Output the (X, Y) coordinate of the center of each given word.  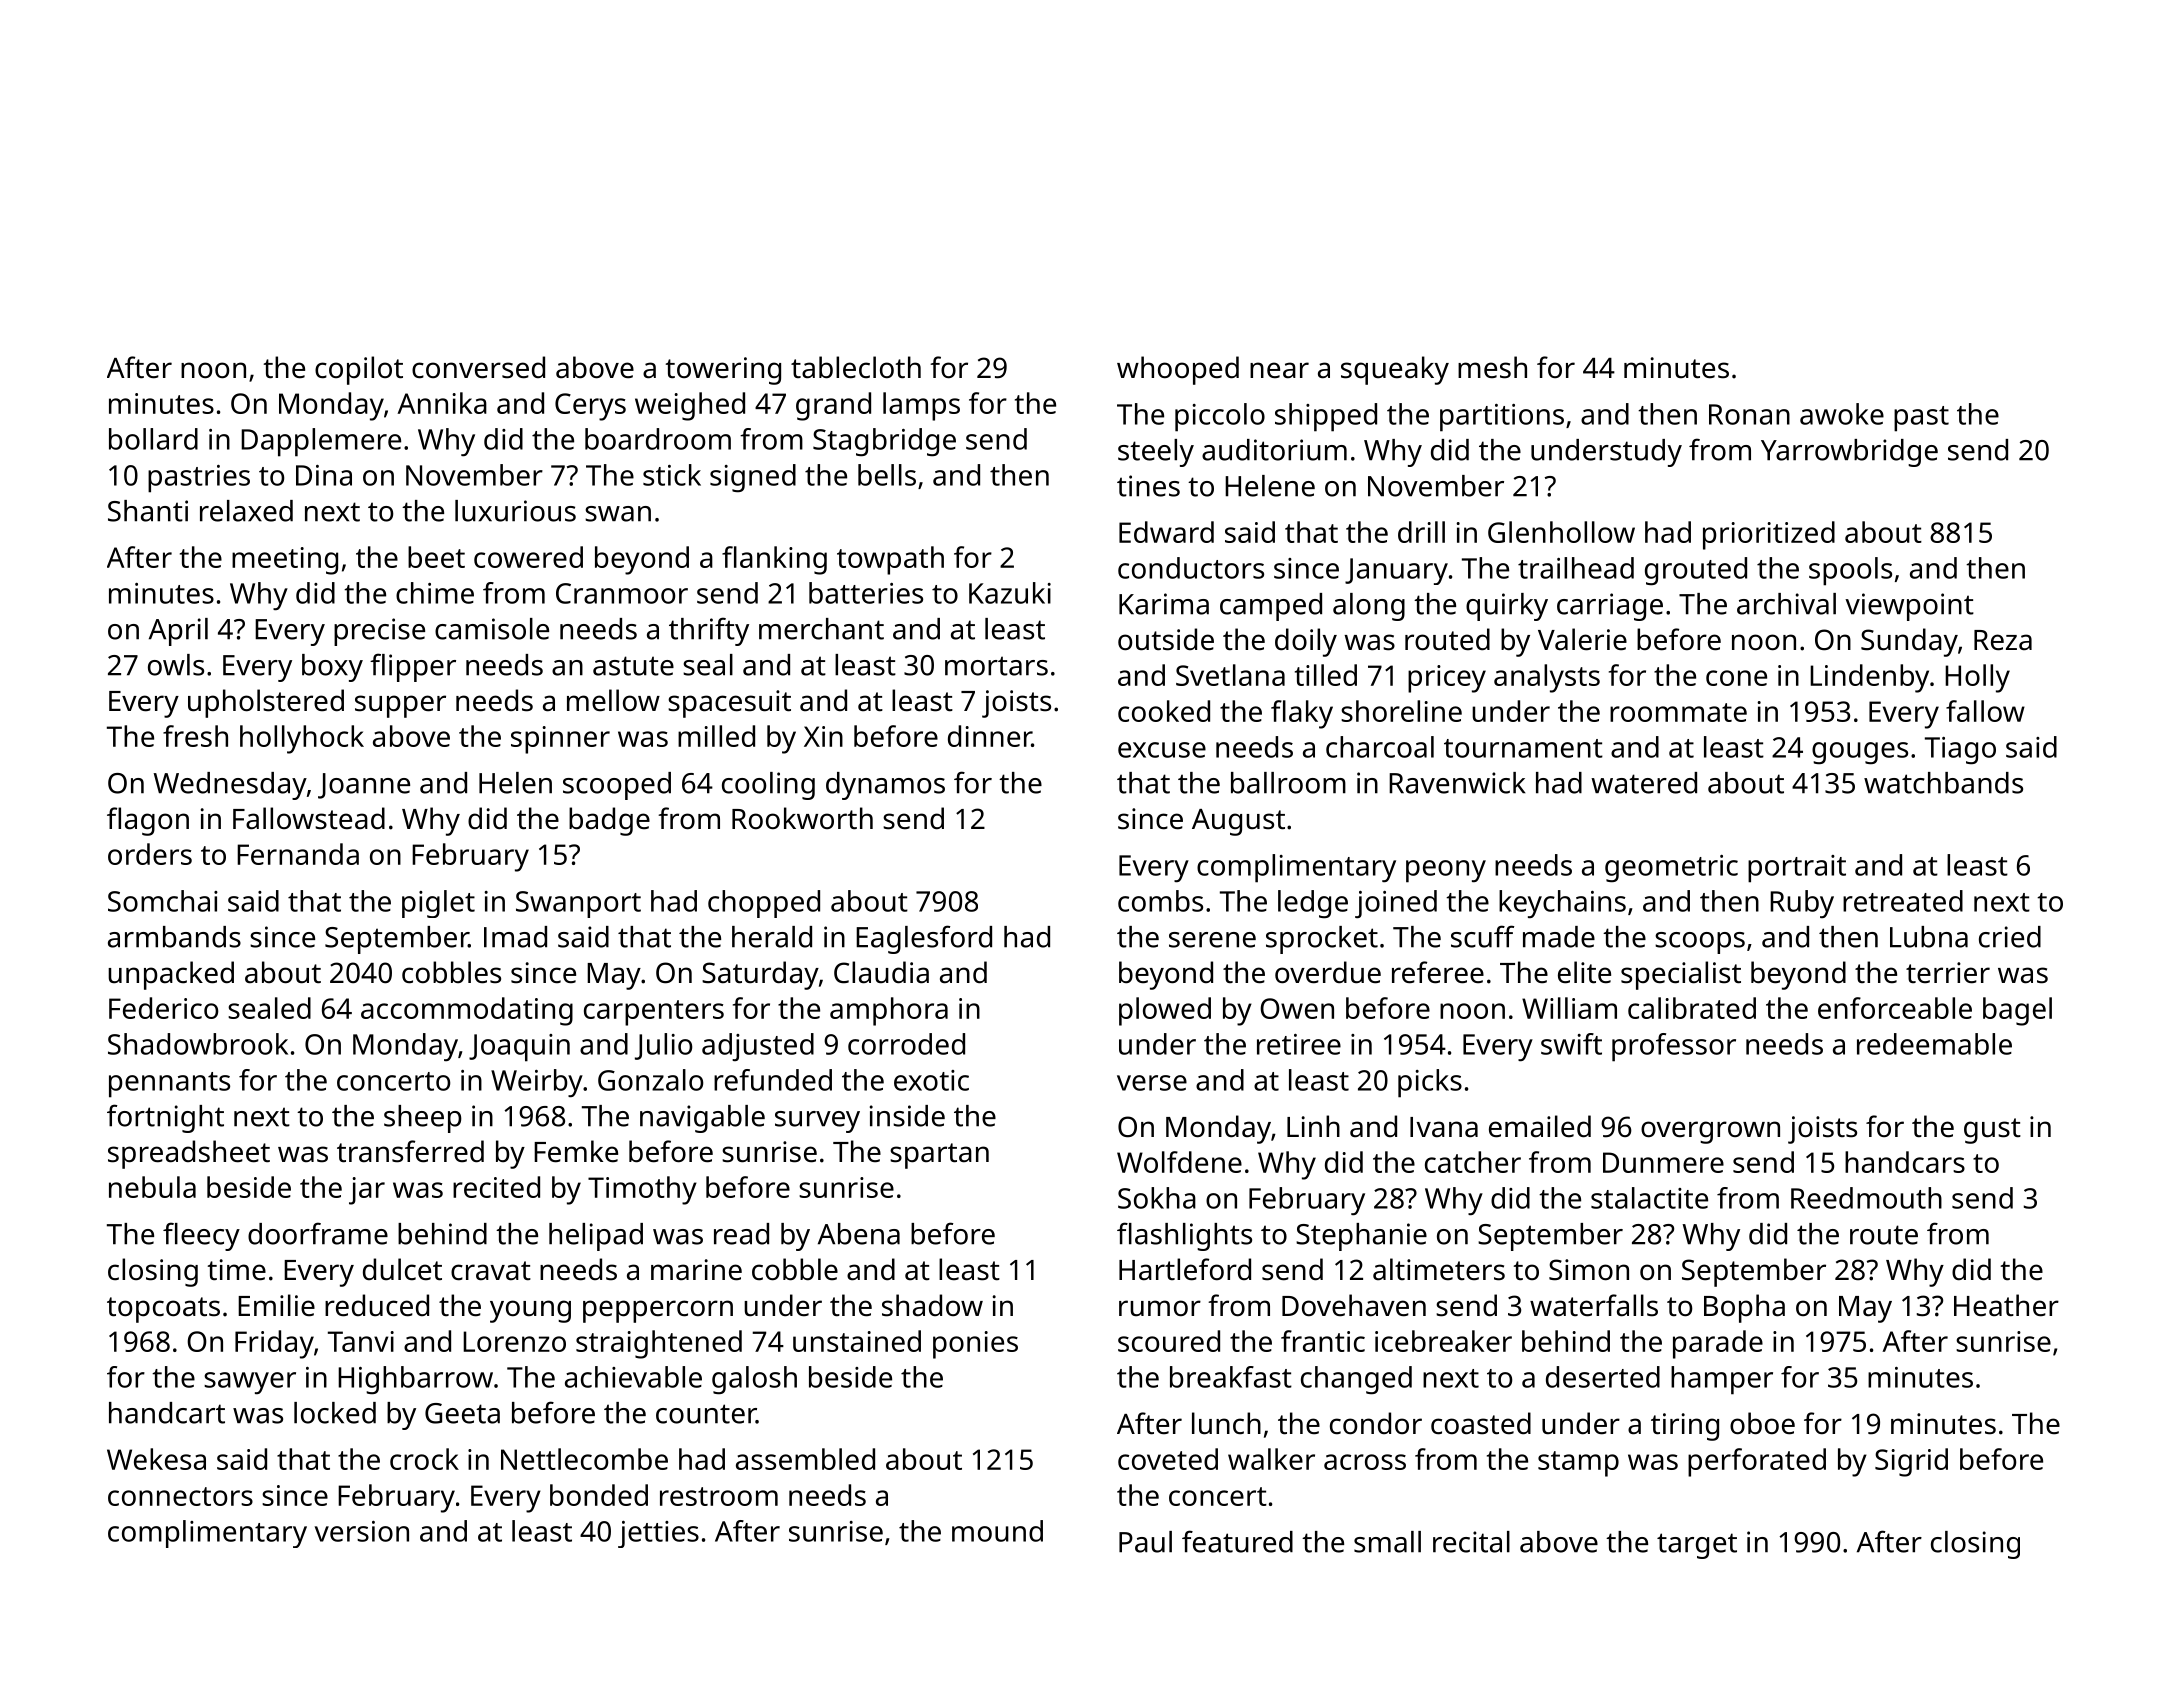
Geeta (462, 1413)
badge (609, 821)
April (178, 632)
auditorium (1274, 450)
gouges (1860, 753)
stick (672, 475)
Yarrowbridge (1849, 453)
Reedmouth (1866, 1198)
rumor (1160, 1308)
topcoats (163, 1310)
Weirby (537, 1083)
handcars (1905, 1162)
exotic (931, 1080)
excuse (1162, 750)
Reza (2003, 640)
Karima (1164, 604)
